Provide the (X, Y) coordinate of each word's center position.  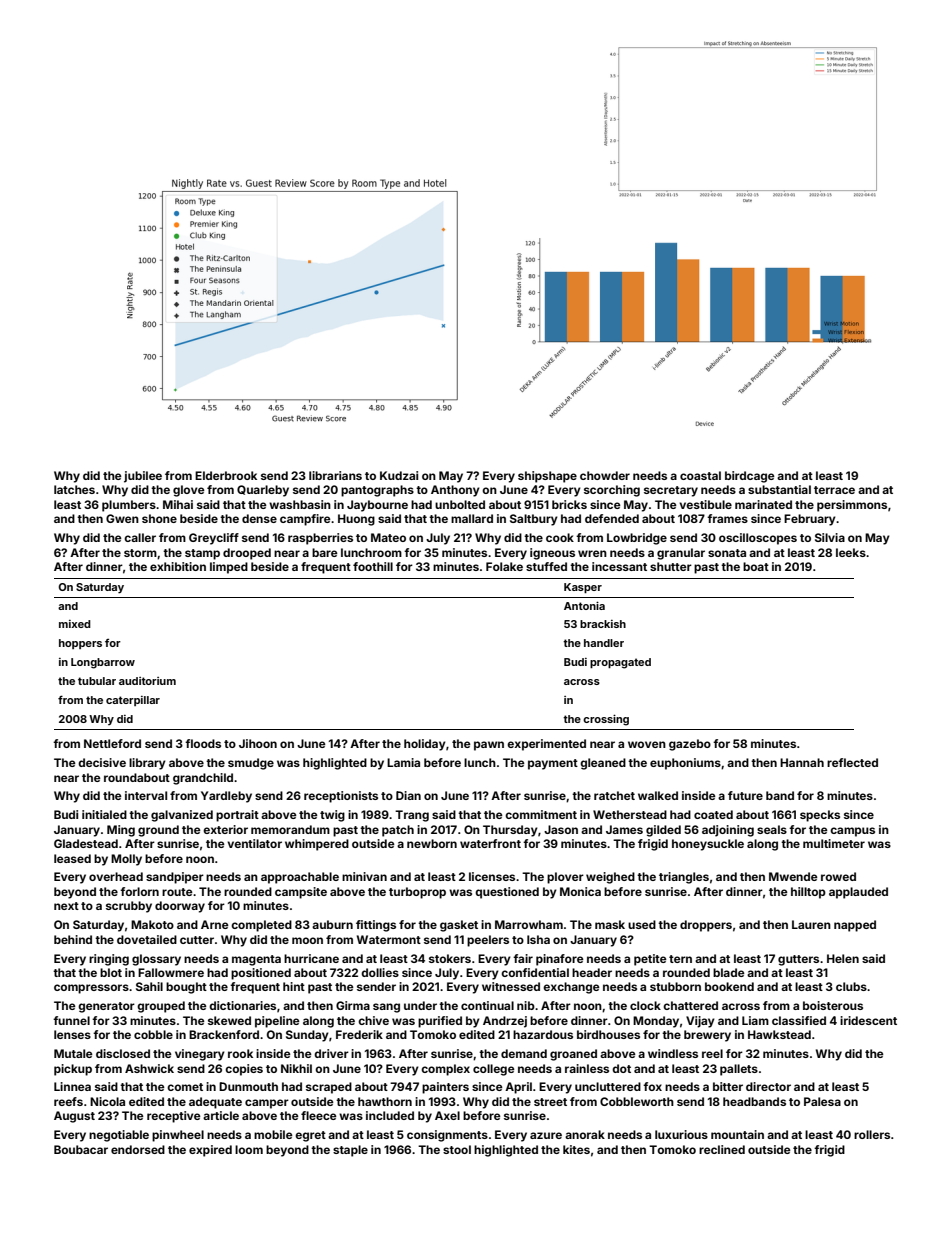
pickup (73, 1070)
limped (229, 568)
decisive (102, 762)
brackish (603, 624)
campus (852, 832)
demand (524, 1053)
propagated (620, 663)
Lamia (403, 762)
